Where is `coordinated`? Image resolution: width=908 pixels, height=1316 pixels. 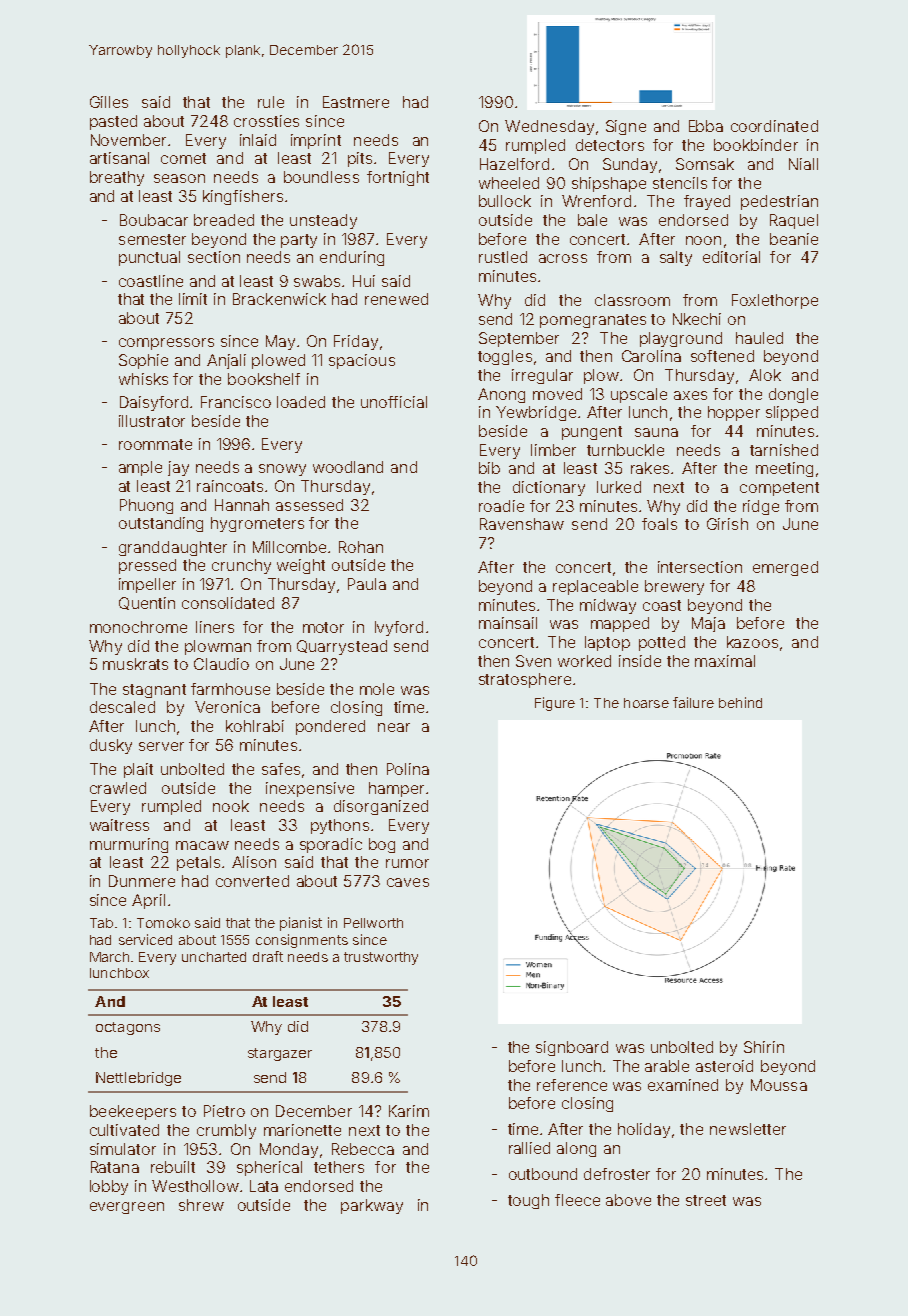
coordinated is located at coordinates (774, 126).
